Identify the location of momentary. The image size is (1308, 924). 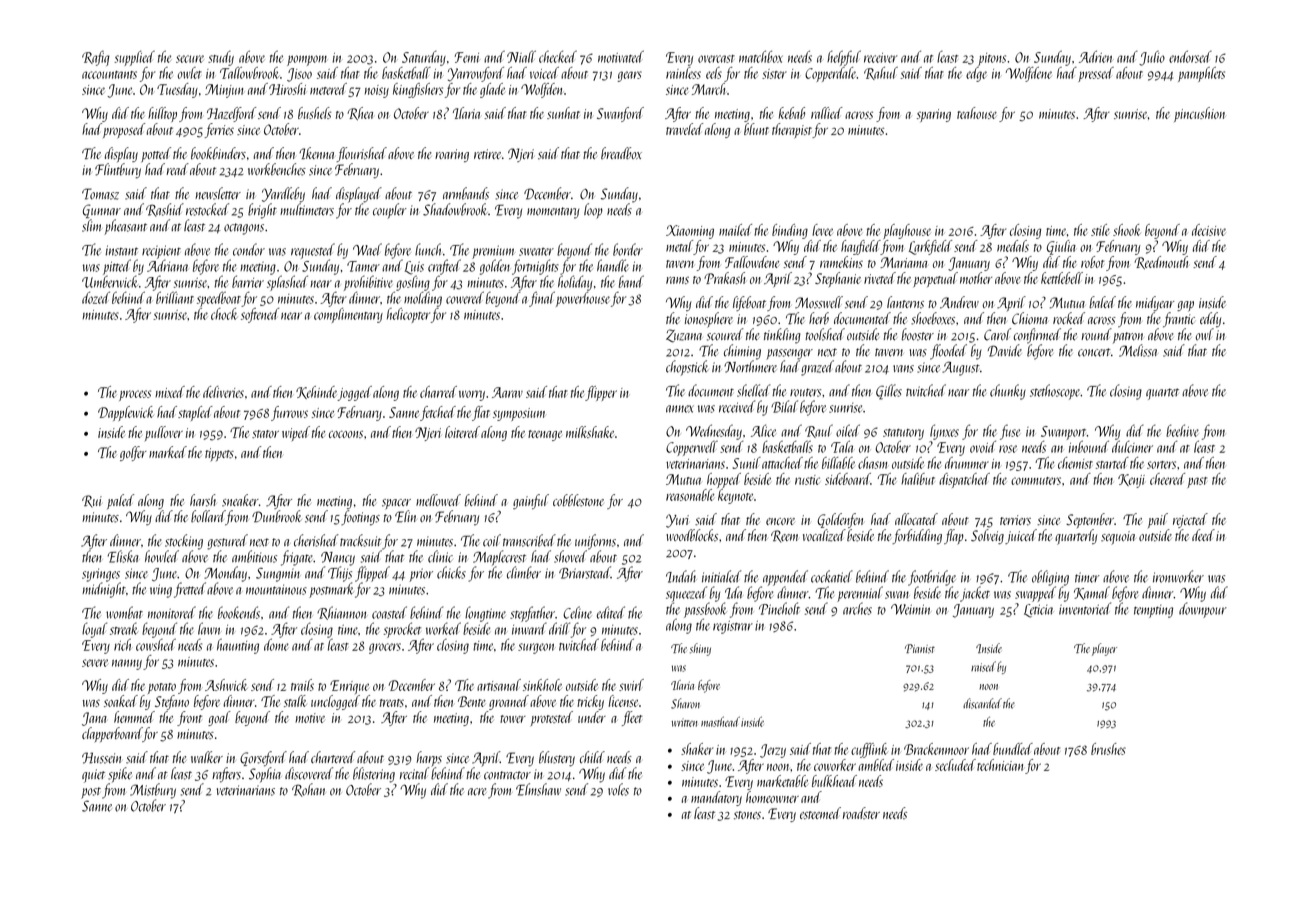
(553, 213).
